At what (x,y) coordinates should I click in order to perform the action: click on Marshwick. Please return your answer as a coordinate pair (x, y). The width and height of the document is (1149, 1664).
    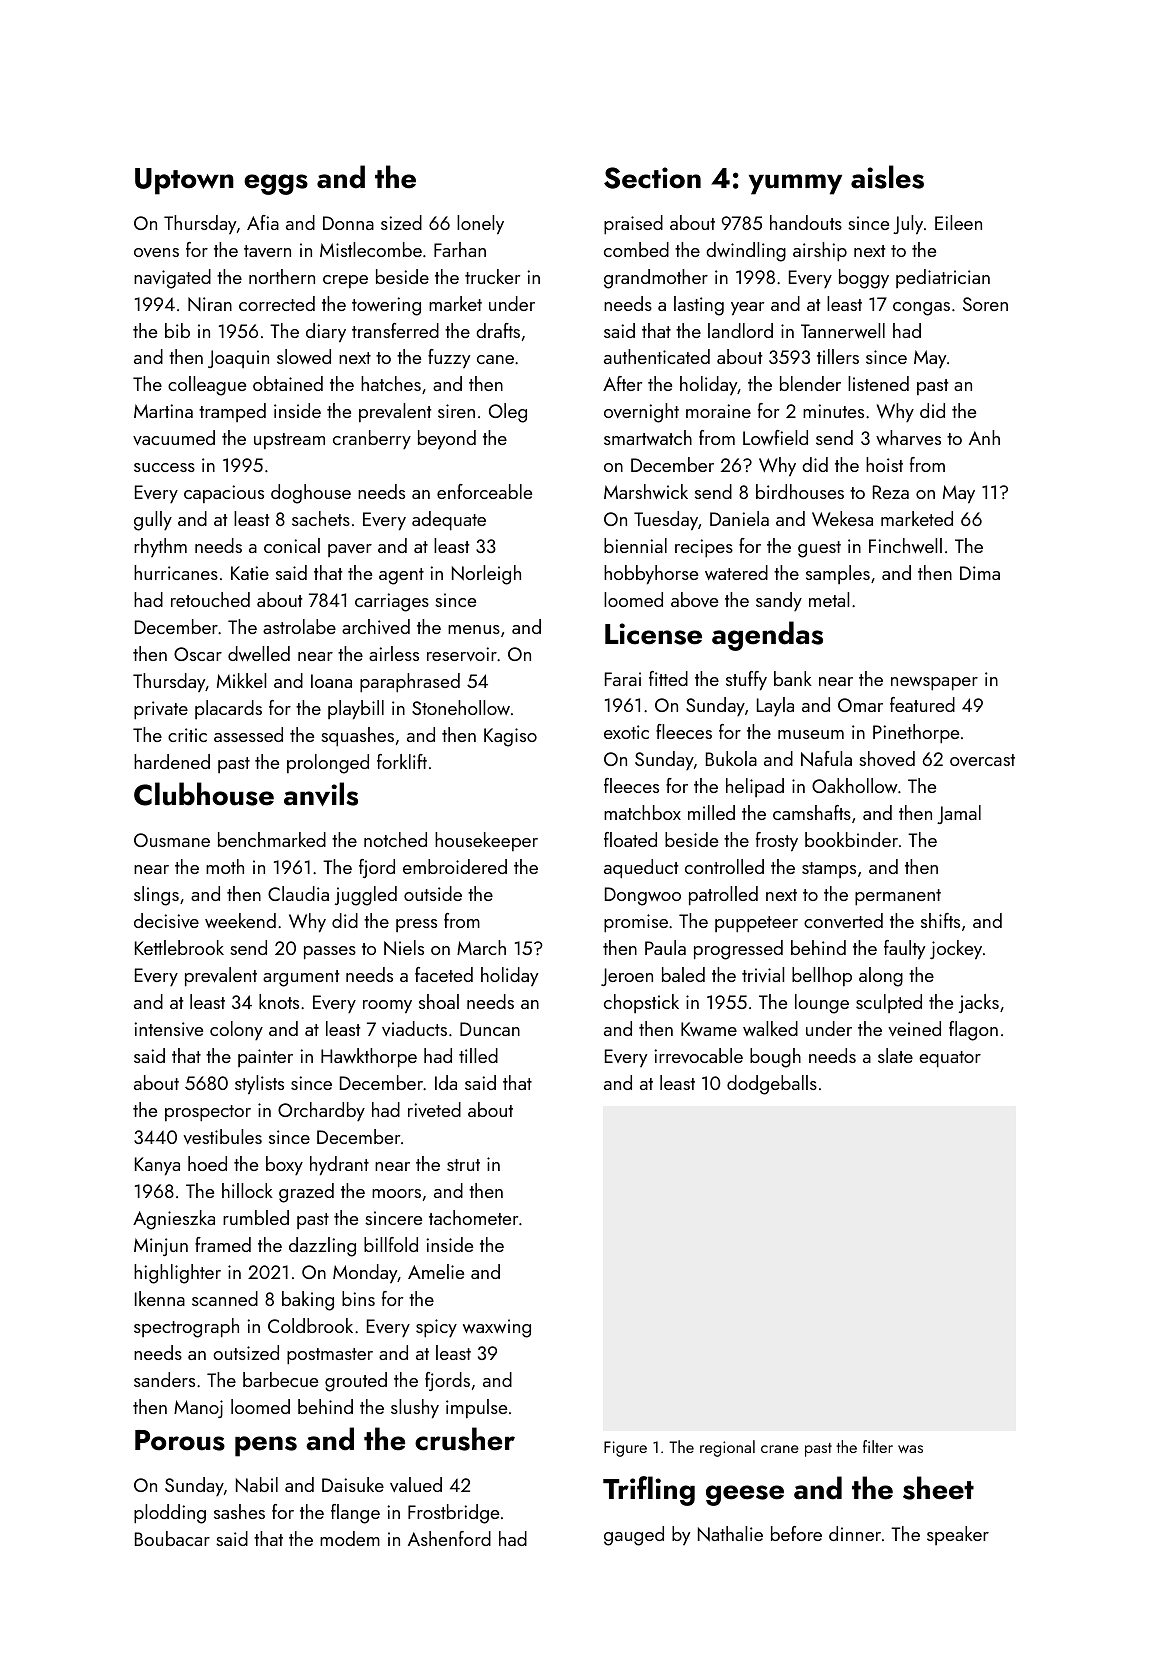
    Looking at the image, I should click on (646, 491).
